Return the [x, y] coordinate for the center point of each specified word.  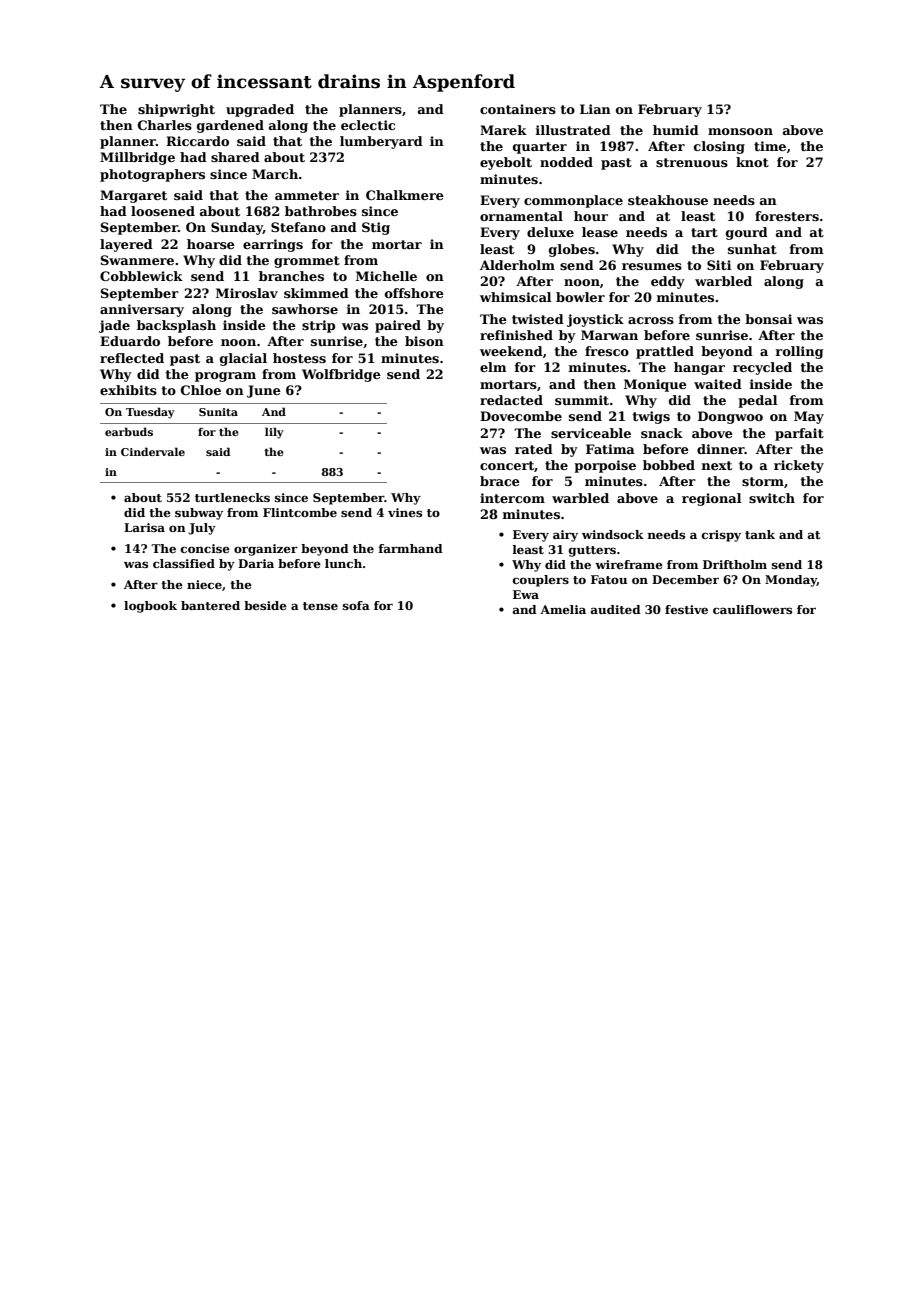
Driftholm [735, 564]
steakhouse [668, 200]
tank [760, 534]
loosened [163, 211]
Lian [595, 109]
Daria [256, 563]
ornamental [521, 216]
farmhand [411, 548]
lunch [343, 563]
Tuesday [150, 413]
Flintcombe [300, 512]
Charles [165, 125]
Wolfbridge [341, 375]
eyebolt [506, 163]
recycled [762, 368]
